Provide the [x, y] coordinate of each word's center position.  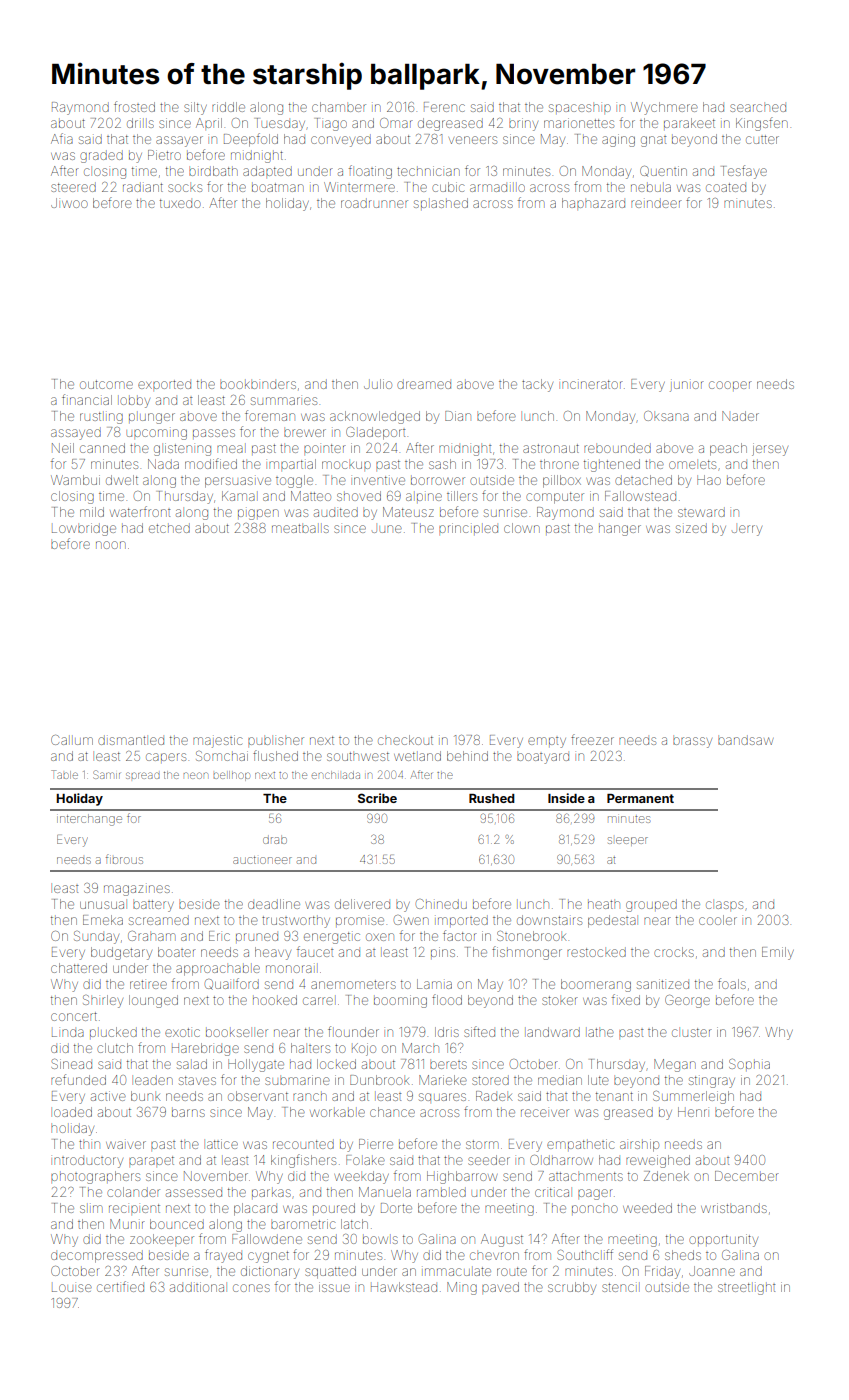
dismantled [131, 740]
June [387, 529]
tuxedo [180, 203]
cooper [730, 385]
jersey [770, 449]
